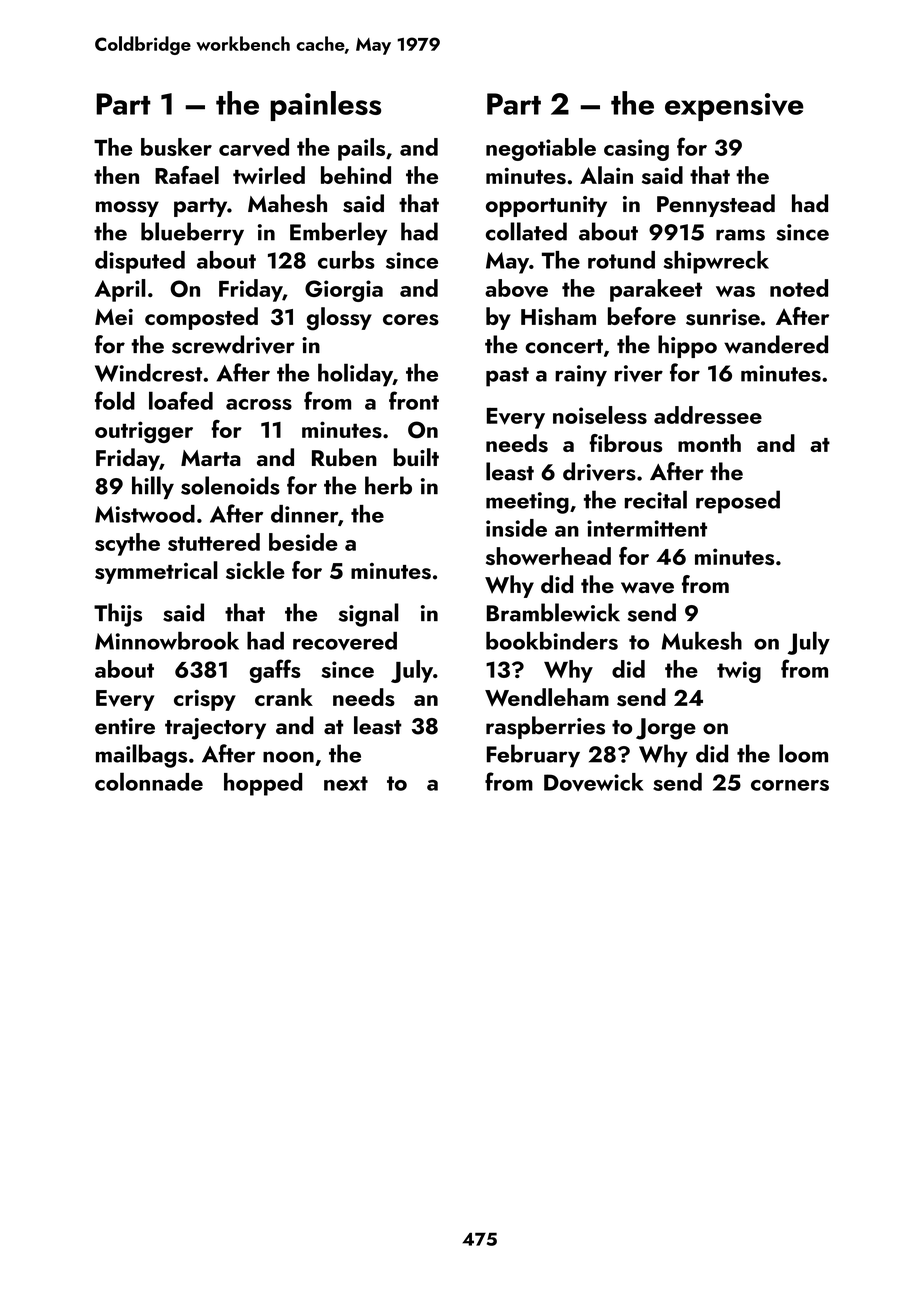 This image has width=924, height=1311. What do you see at coordinates (734, 107) in the image?
I see `expensive` at bounding box center [734, 107].
